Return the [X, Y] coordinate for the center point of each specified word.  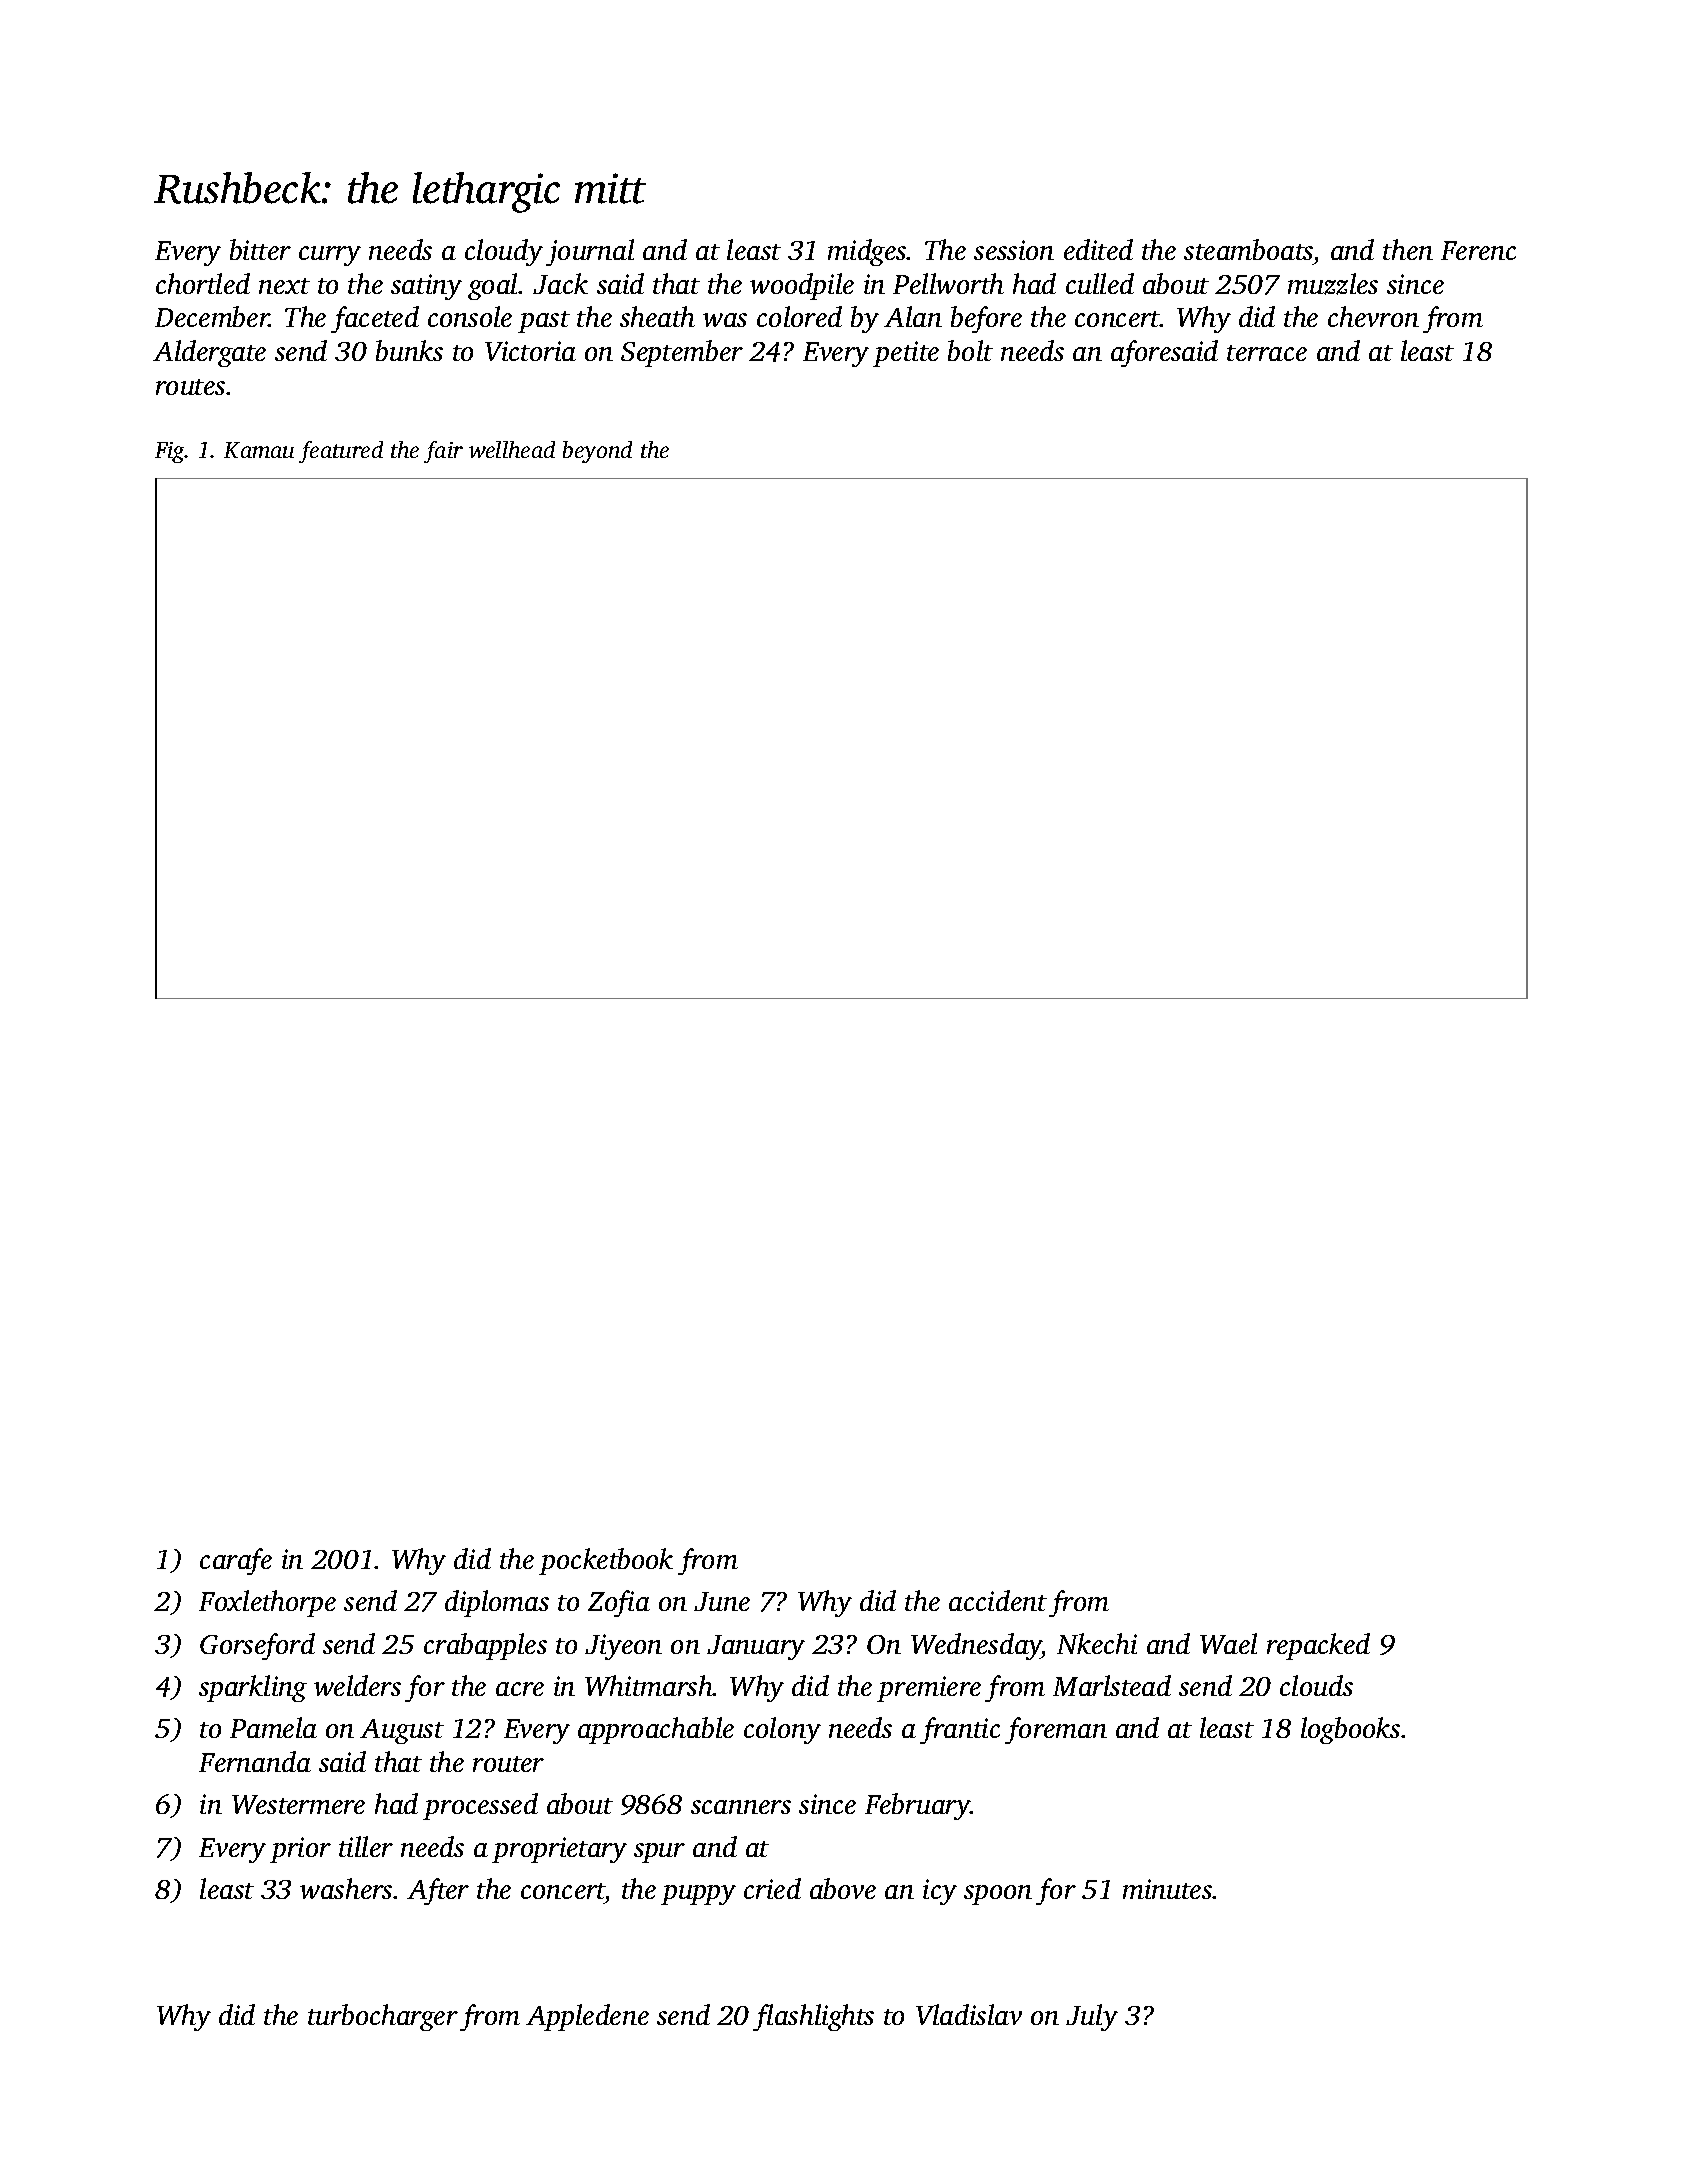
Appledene [587, 2017]
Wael [1228, 1643]
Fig [170, 452]
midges [867, 252]
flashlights [813, 2017]
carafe [236, 1561]
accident [998, 1600]
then [1408, 249]
